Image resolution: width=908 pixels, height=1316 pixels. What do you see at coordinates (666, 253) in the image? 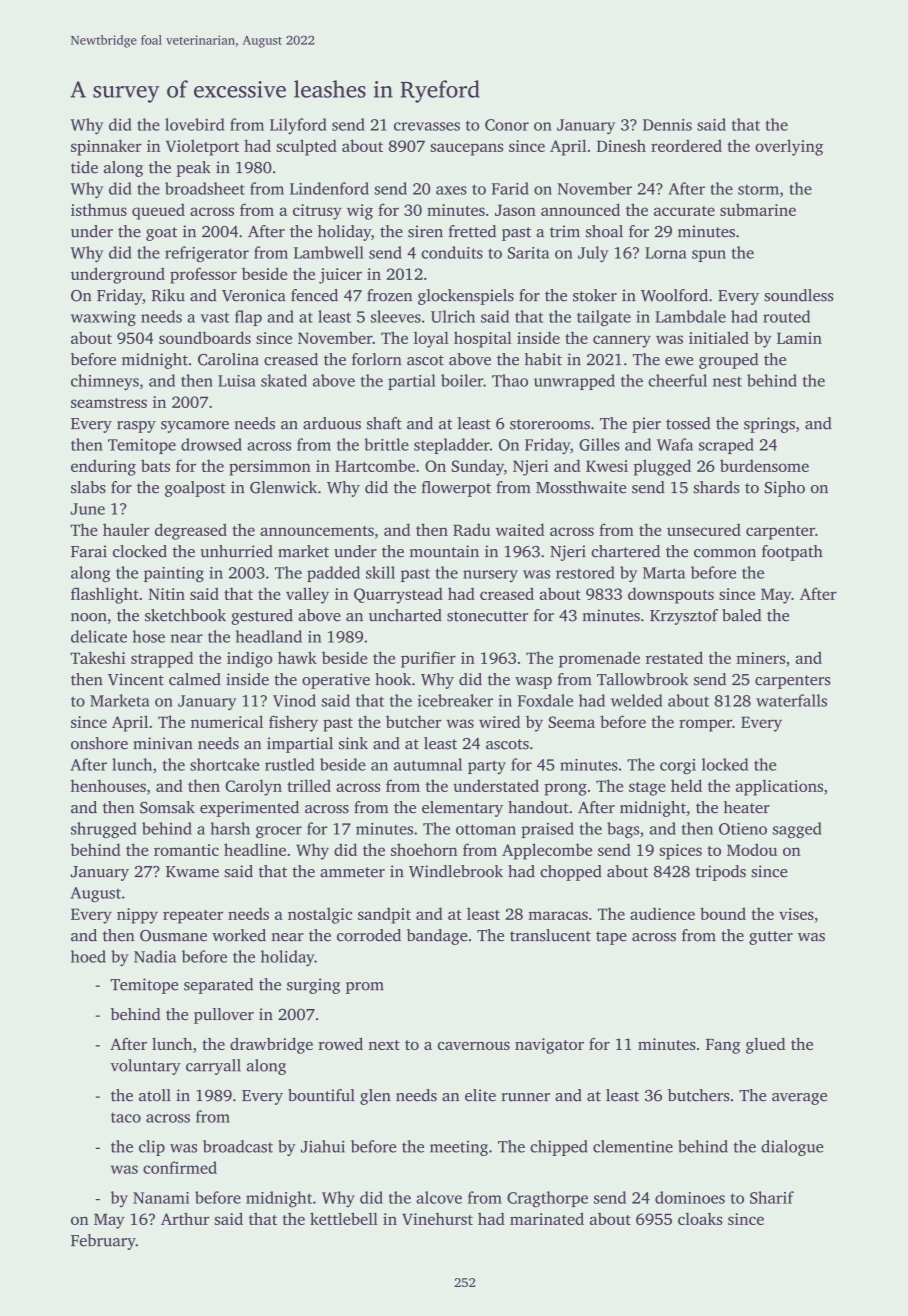
I see `Lorna` at bounding box center [666, 253].
